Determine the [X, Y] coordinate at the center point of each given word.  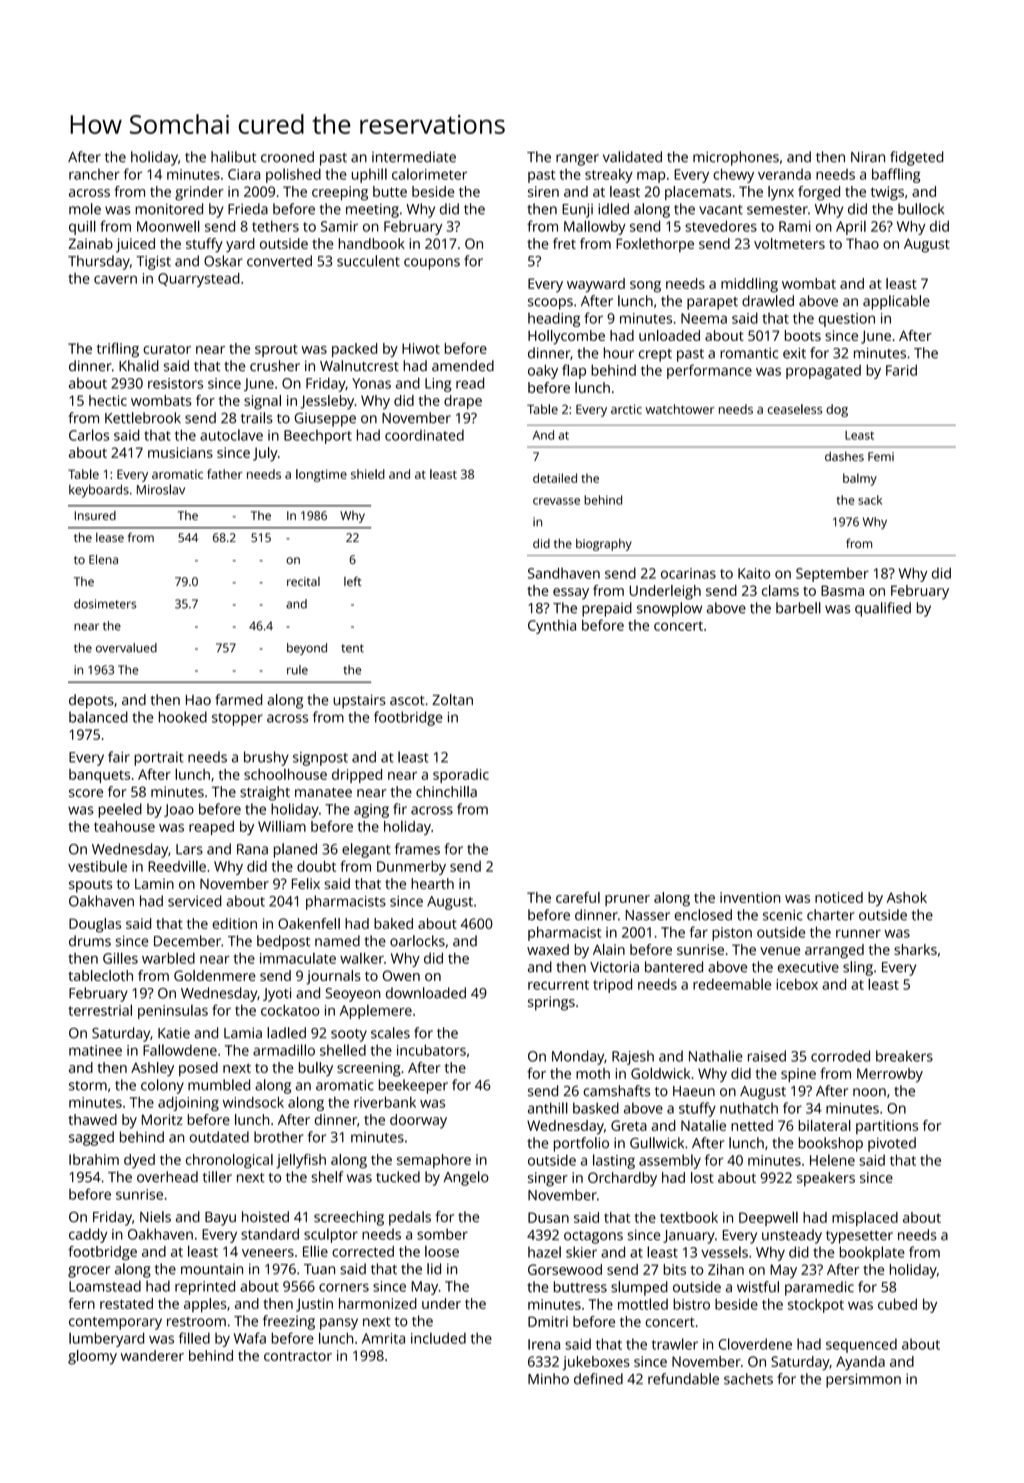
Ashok [907, 897]
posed [198, 1069]
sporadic [461, 776]
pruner [627, 900]
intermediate [414, 157]
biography [604, 545]
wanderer [152, 1355]
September [832, 575]
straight [265, 793]
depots [91, 701]
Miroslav [161, 489]
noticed [839, 897]
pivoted [892, 1144]
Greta [629, 1125]
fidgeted [916, 158]
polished [293, 175]
